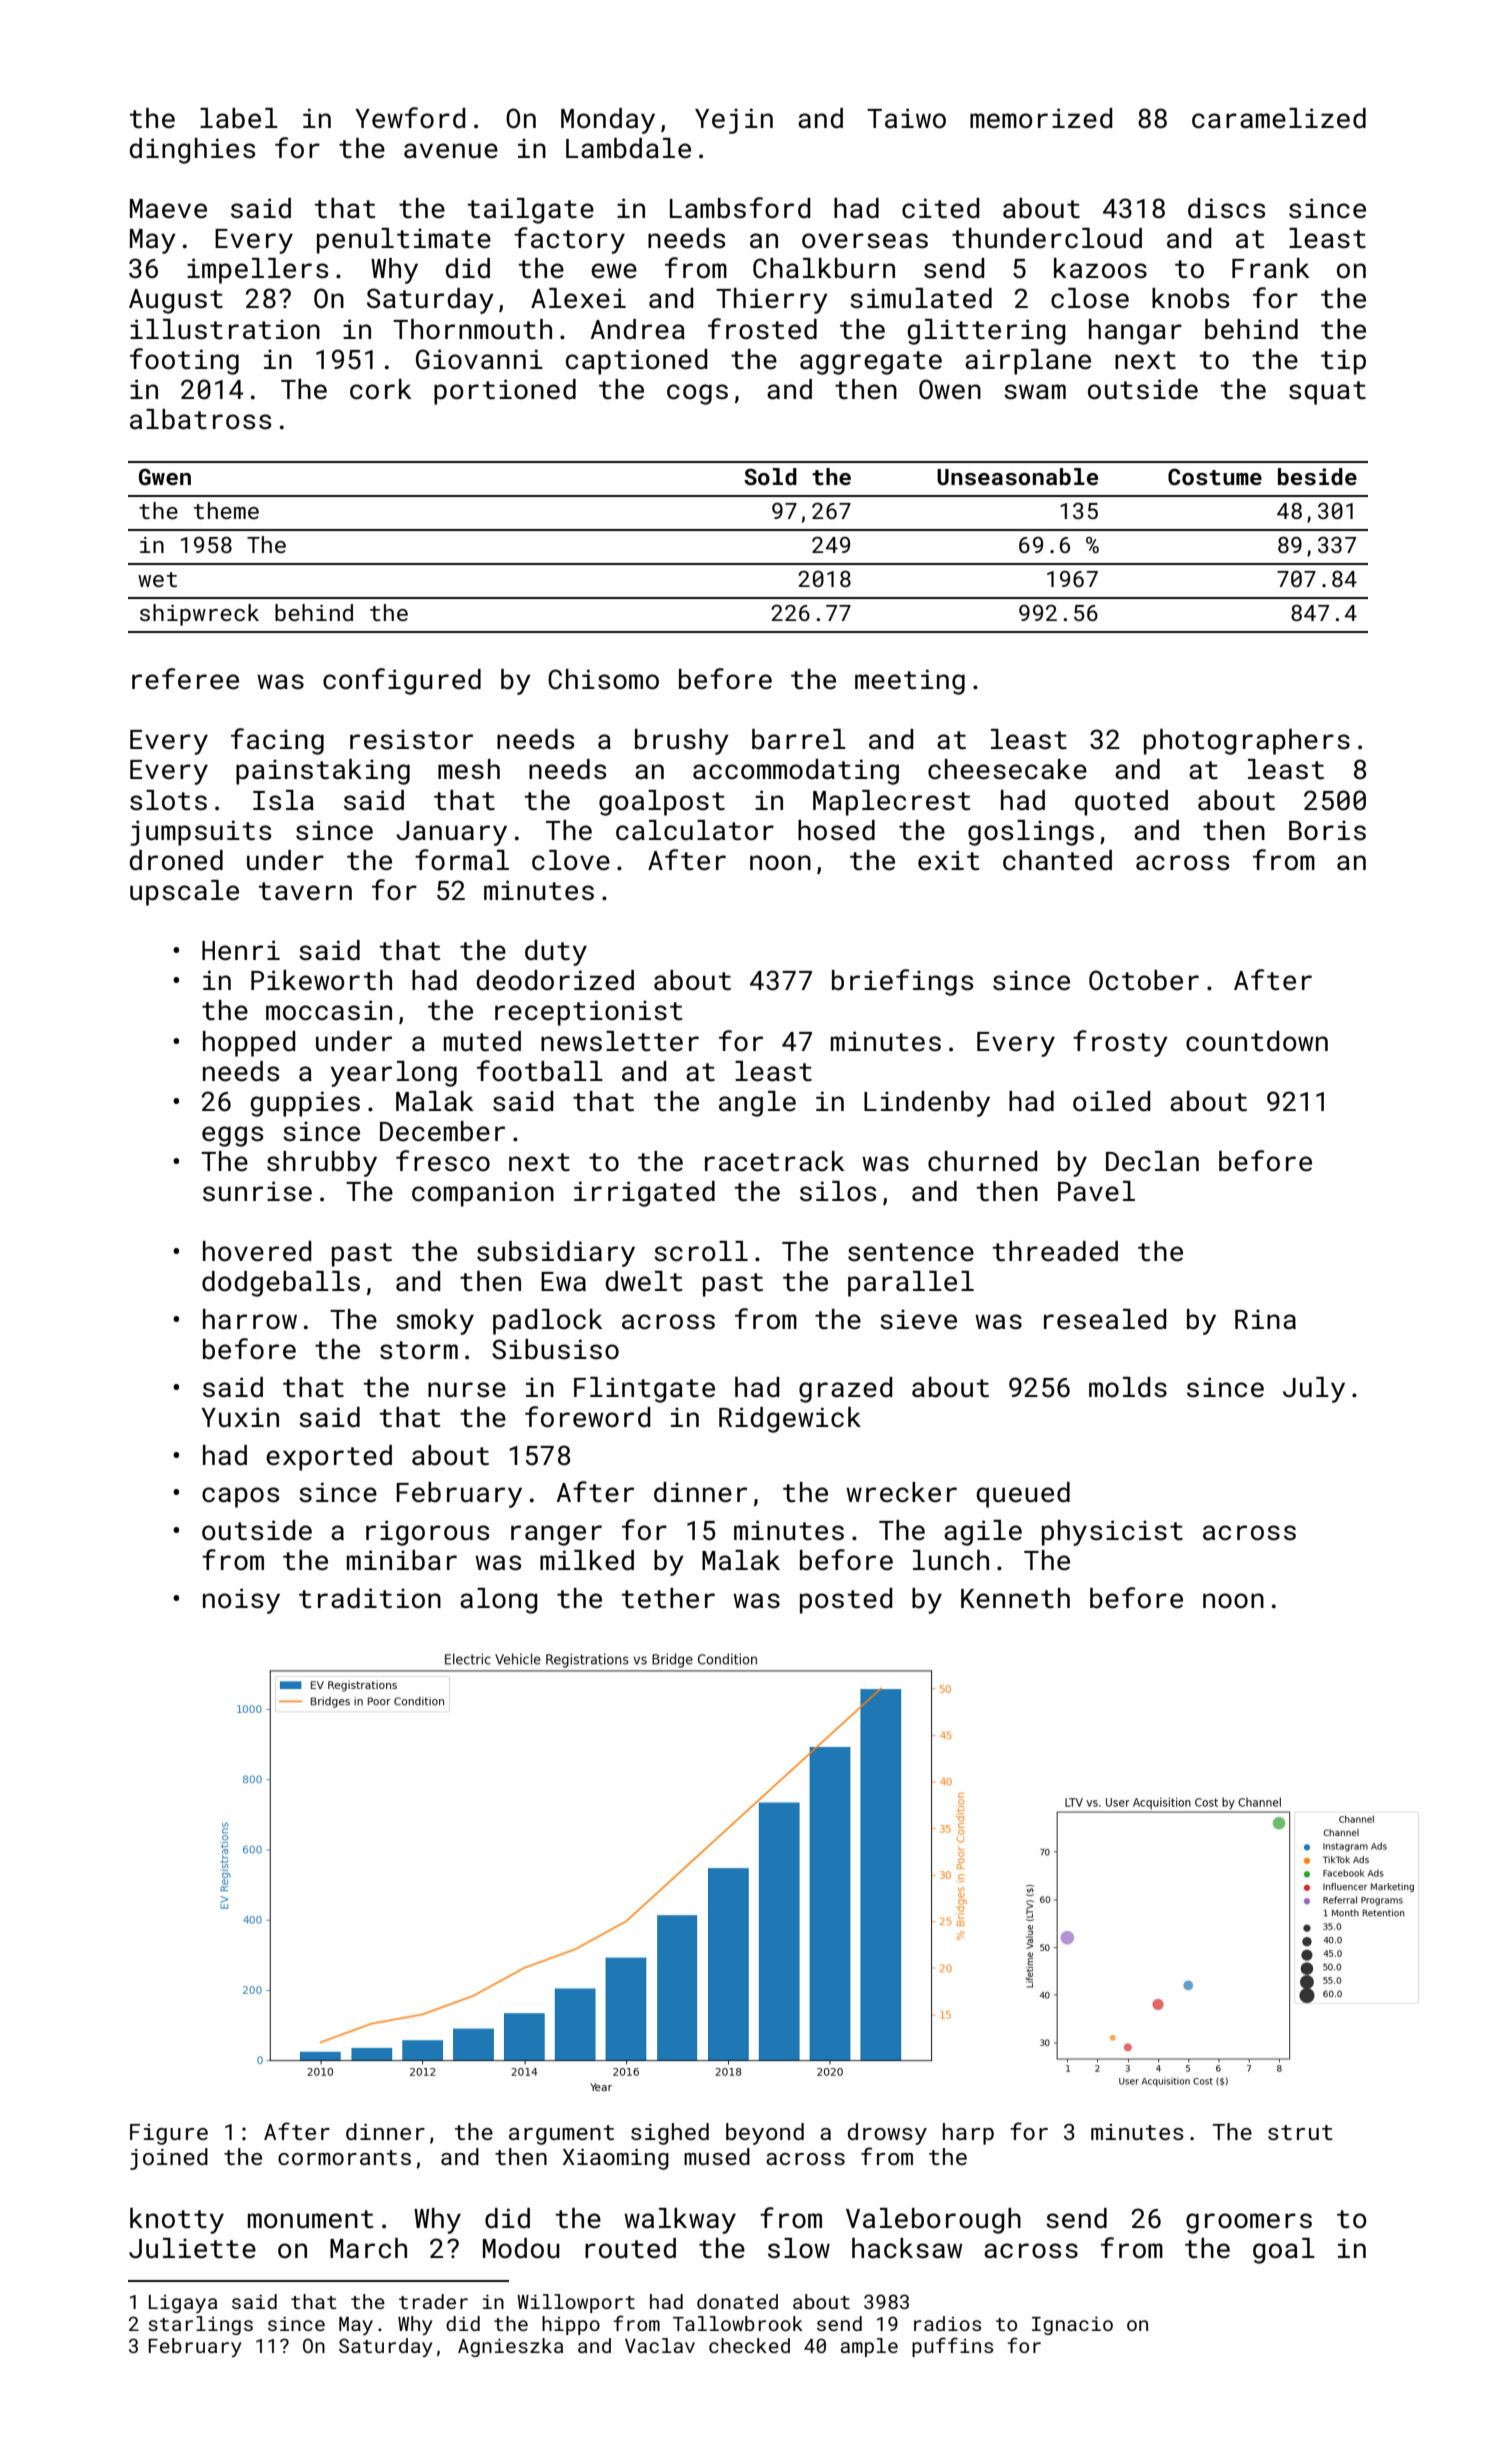 This document has width=1496, height=2464. What do you see at coordinates (192, 2248) in the document?
I see `Juliette` at bounding box center [192, 2248].
